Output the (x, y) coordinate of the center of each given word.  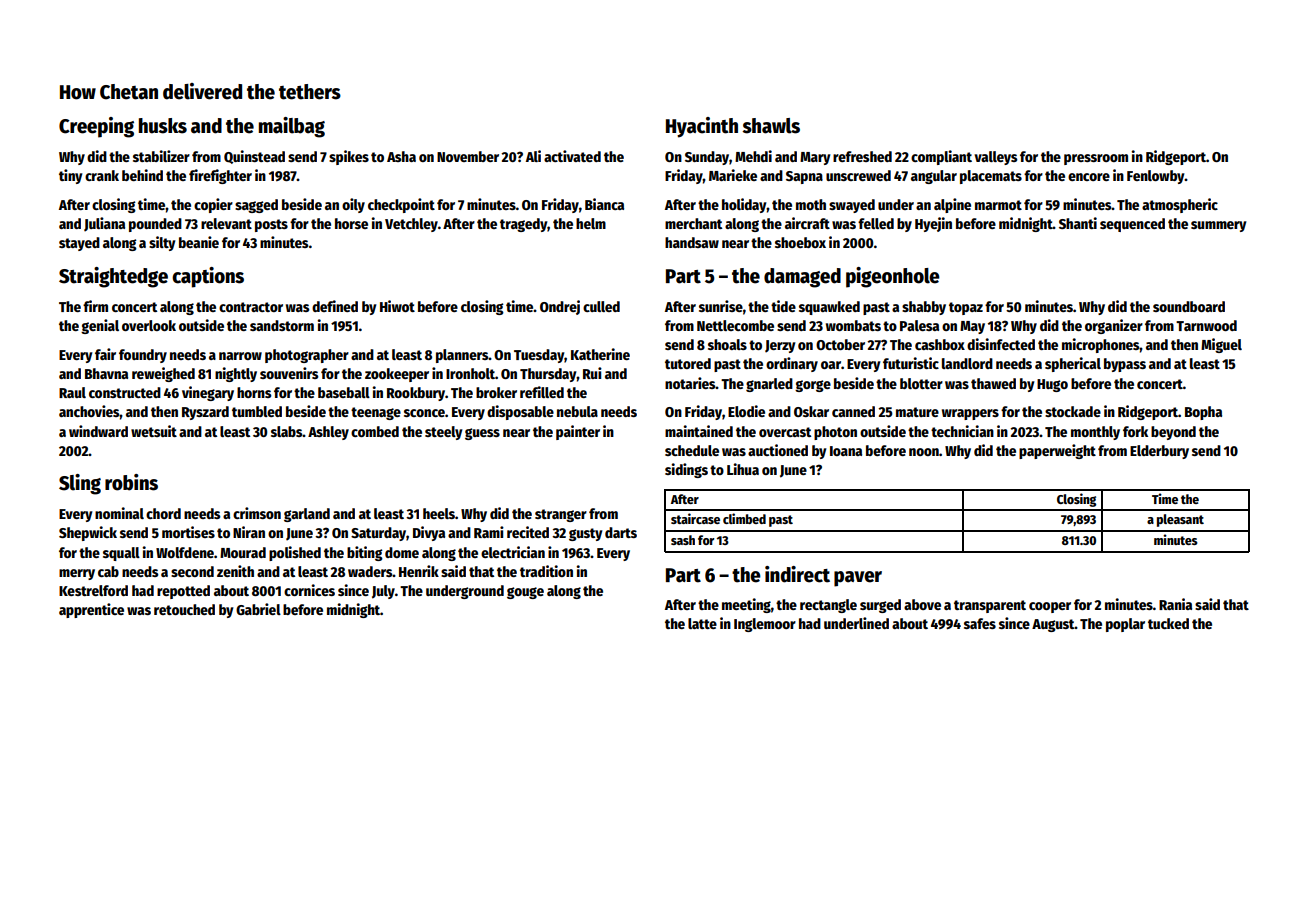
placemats (991, 177)
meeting (746, 605)
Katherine (600, 354)
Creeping (96, 127)
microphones (1101, 345)
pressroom (1096, 159)
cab (108, 571)
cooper (1050, 607)
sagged (256, 206)
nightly (236, 374)
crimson (257, 513)
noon (924, 452)
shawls (771, 126)
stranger (561, 515)
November (468, 156)
